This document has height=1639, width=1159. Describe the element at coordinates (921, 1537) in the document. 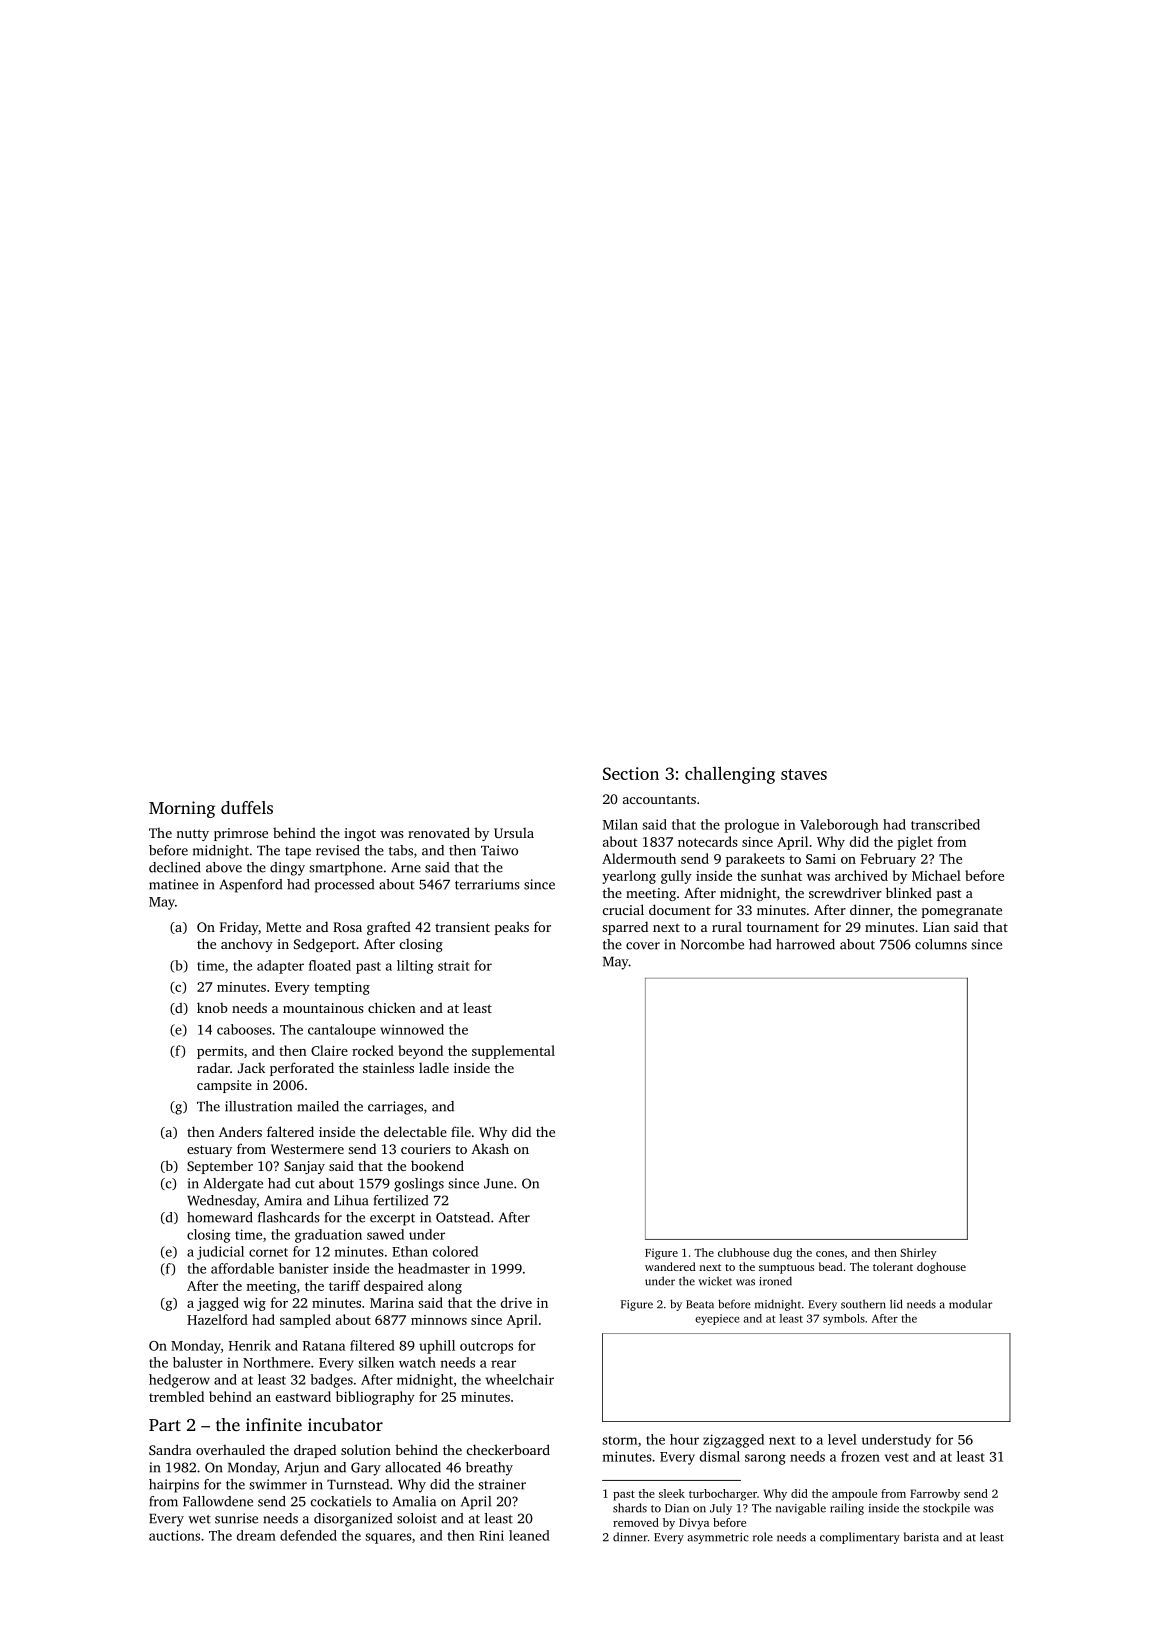

I see `barista` at that location.
